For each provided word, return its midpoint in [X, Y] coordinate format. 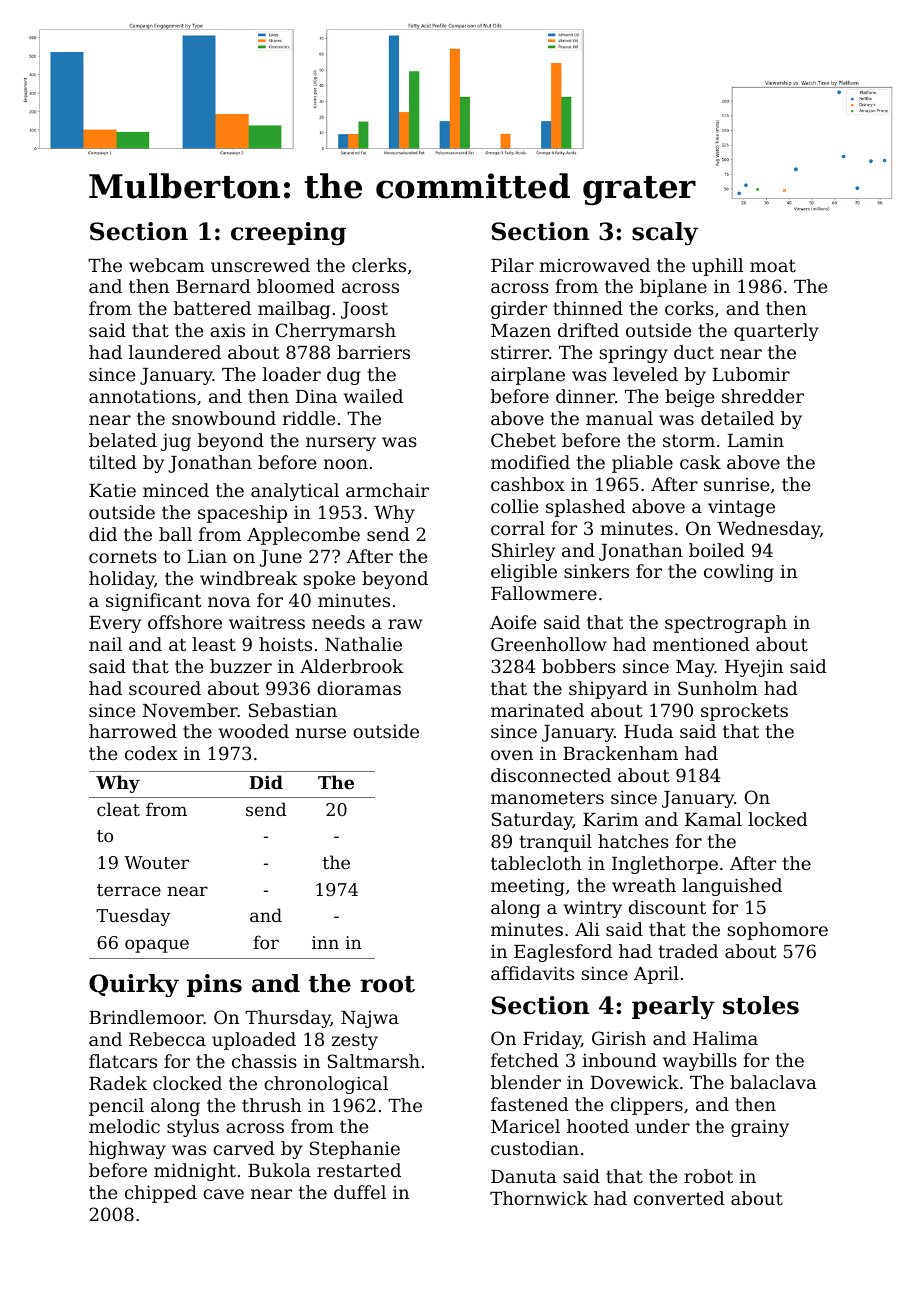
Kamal [713, 819]
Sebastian [293, 710]
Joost [364, 310]
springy [634, 354]
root [387, 984]
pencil [116, 1107]
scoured [165, 688]
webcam [166, 265]
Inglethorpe [665, 865]
